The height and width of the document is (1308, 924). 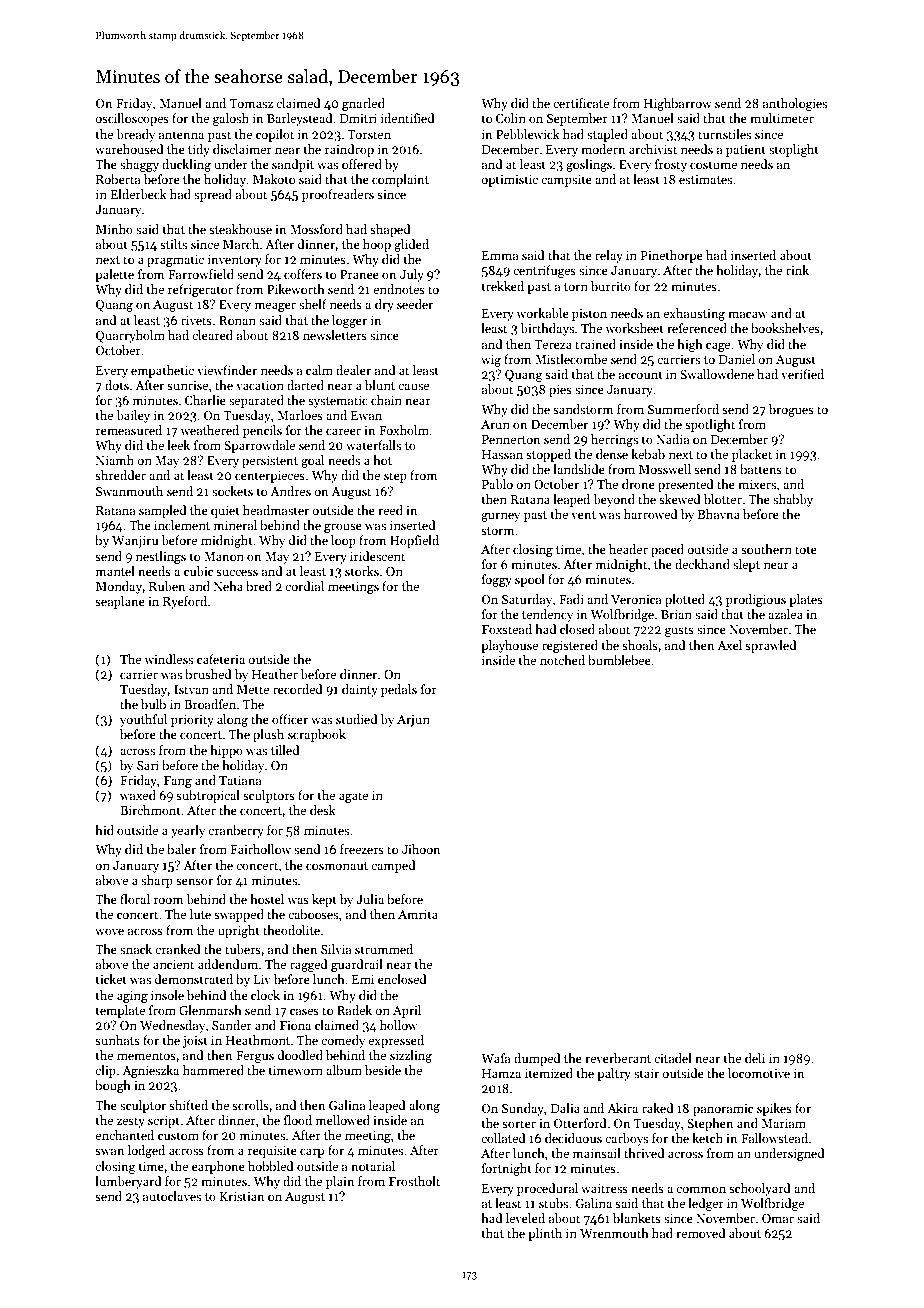 What do you see at coordinates (131, 1122) in the document?
I see `zesty` at bounding box center [131, 1122].
